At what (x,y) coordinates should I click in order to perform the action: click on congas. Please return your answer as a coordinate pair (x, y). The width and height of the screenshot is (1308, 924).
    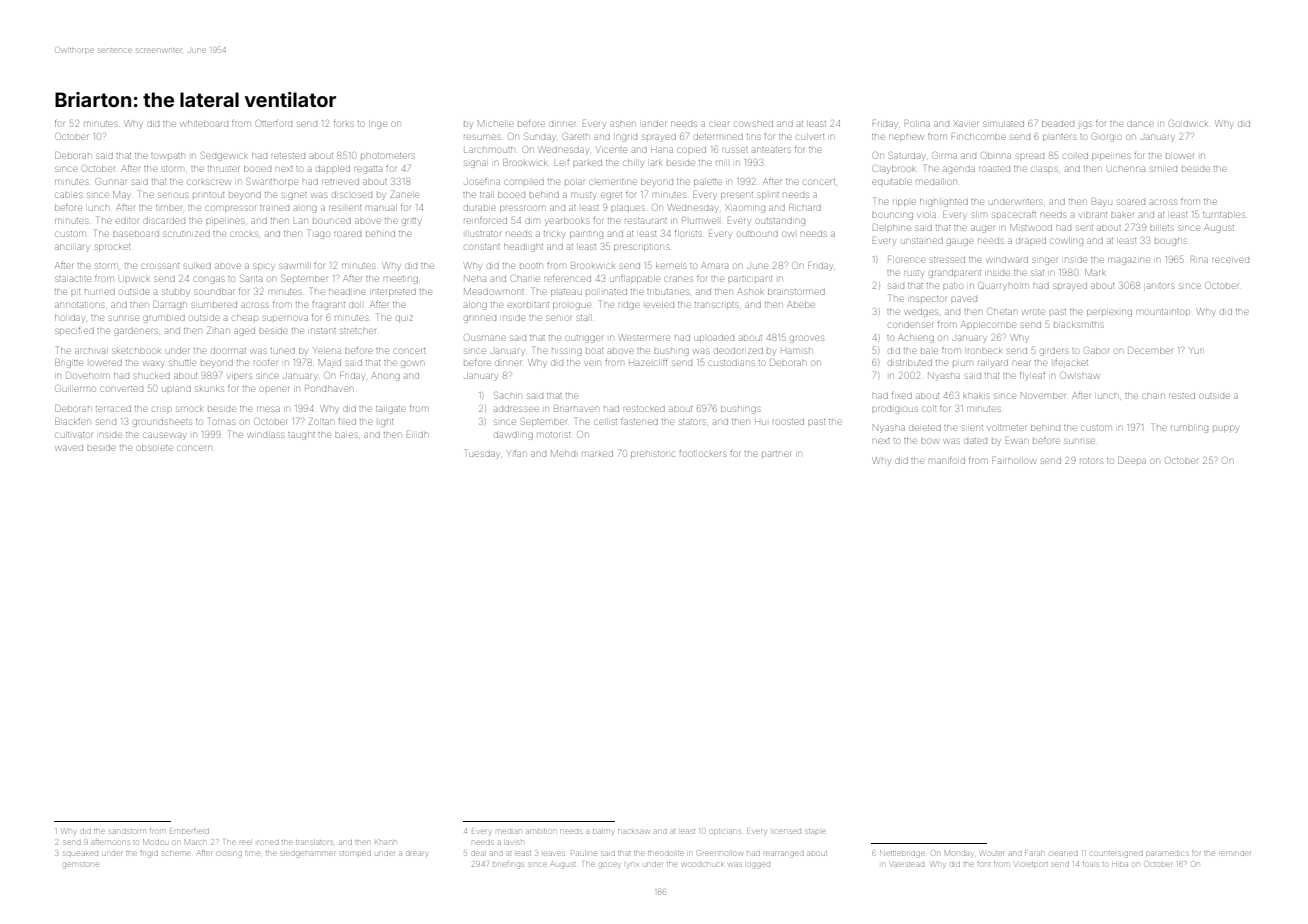
    Looking at the image, I should click on (209, 280).
